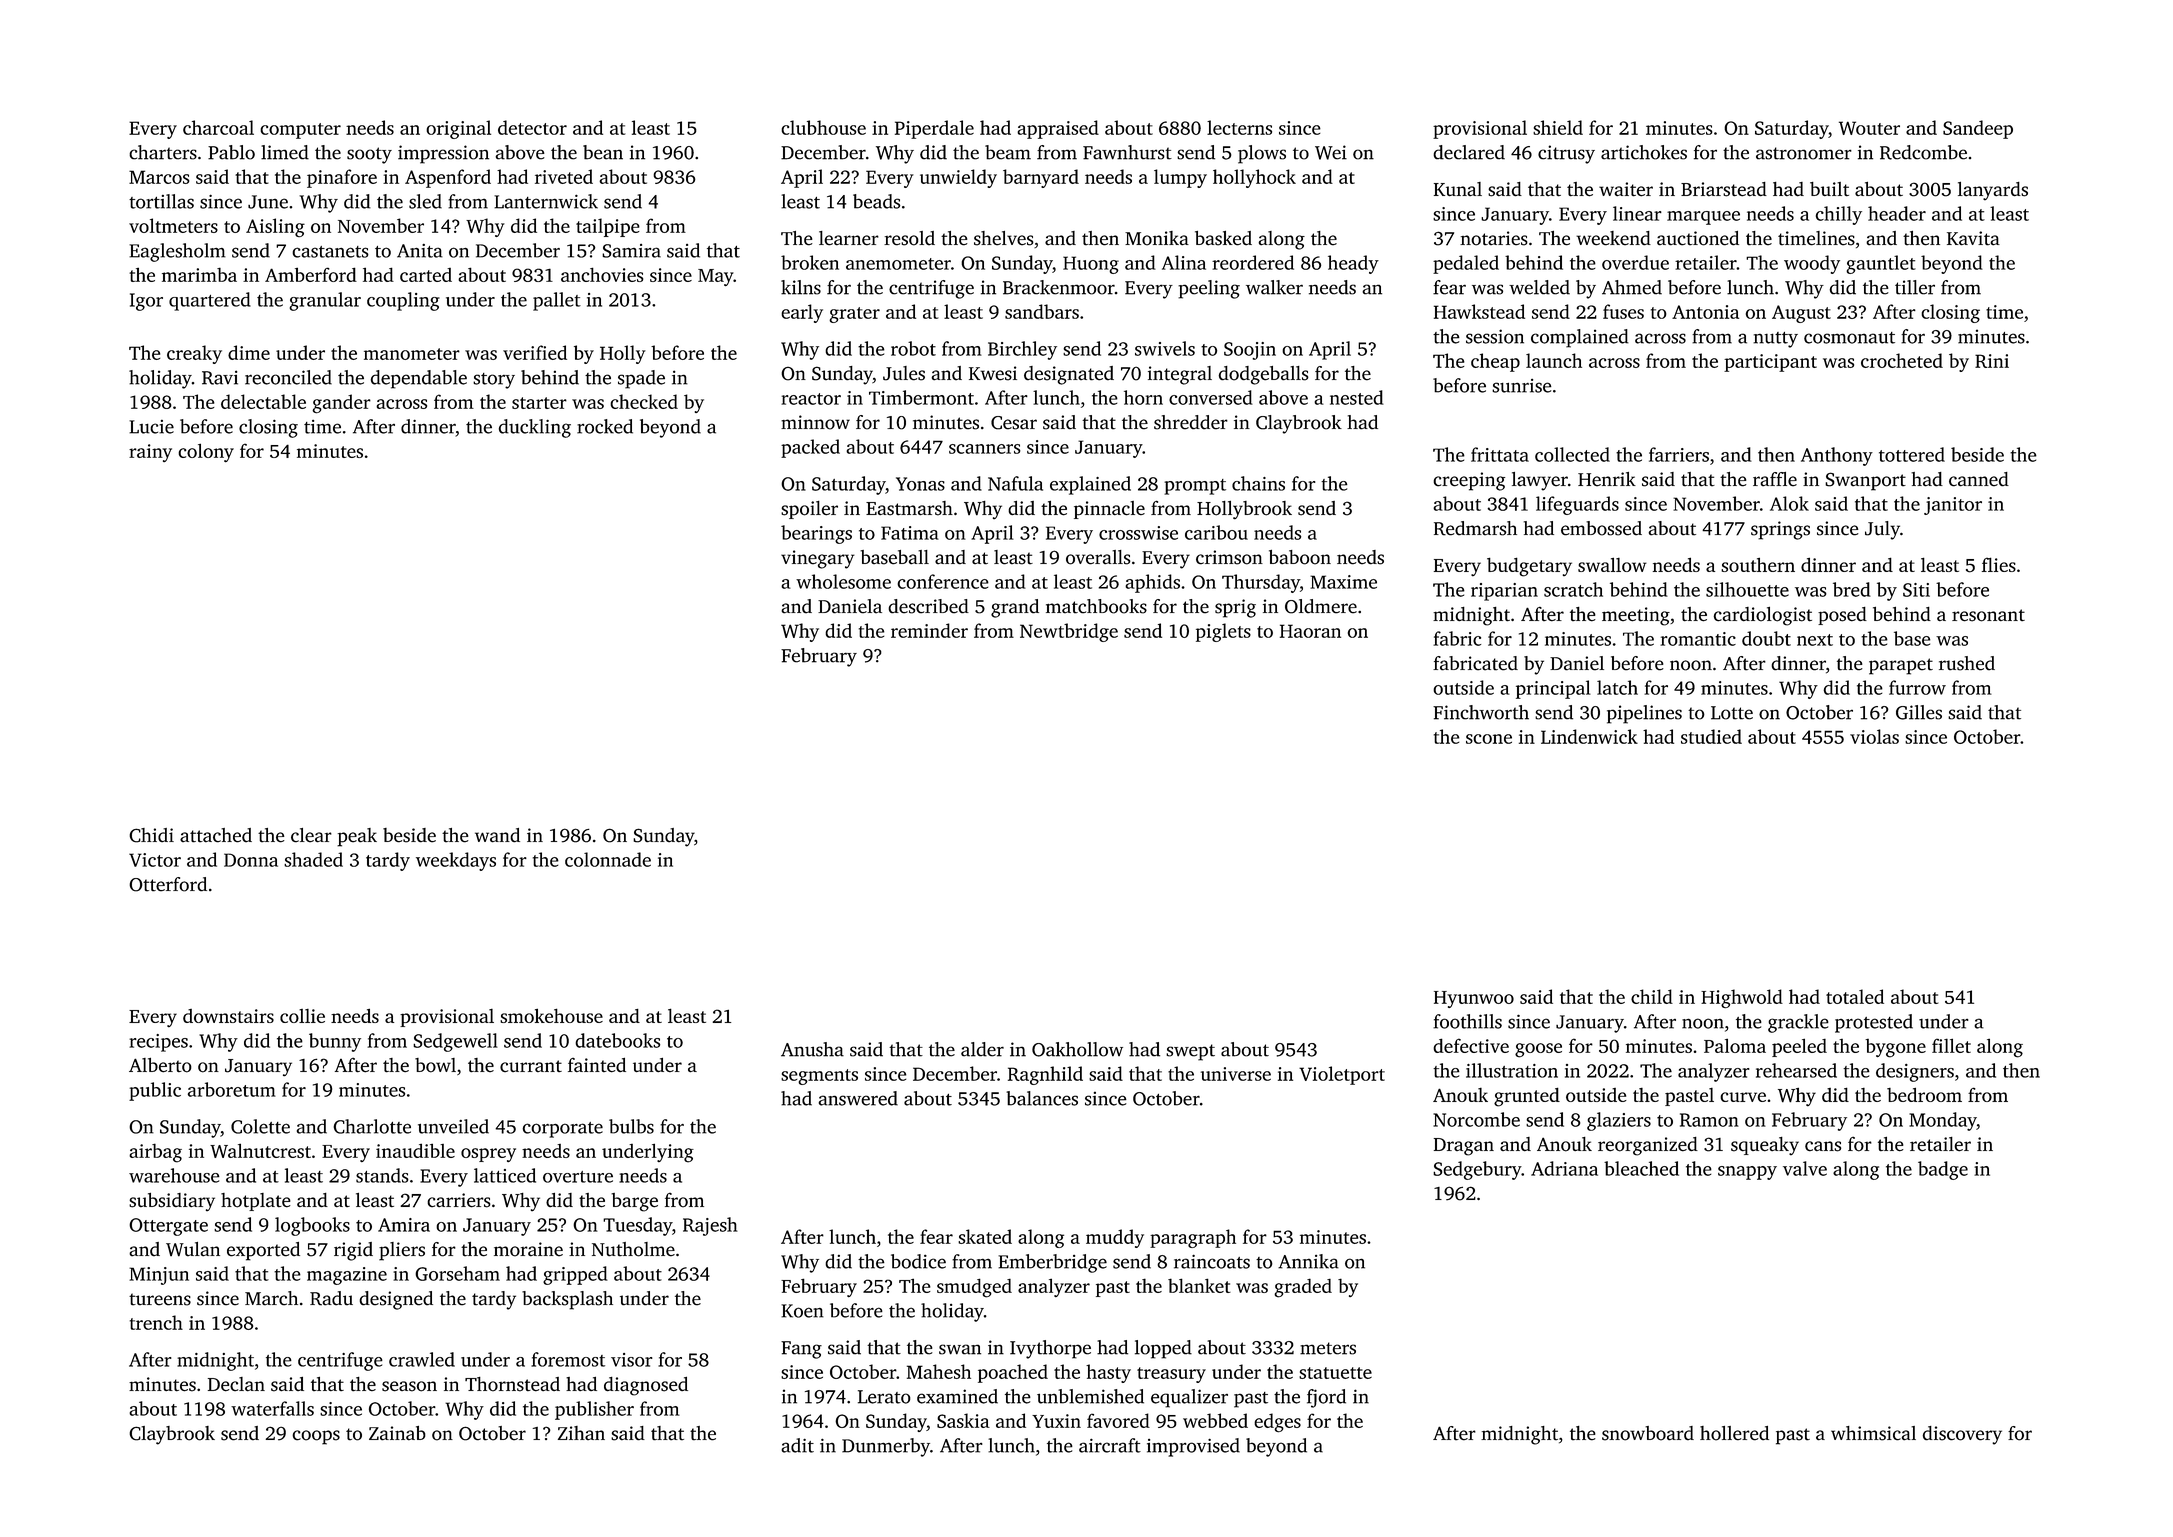  Describe the element at coordinates (1869, 128) in the image. I see `Wouter` at that location.
